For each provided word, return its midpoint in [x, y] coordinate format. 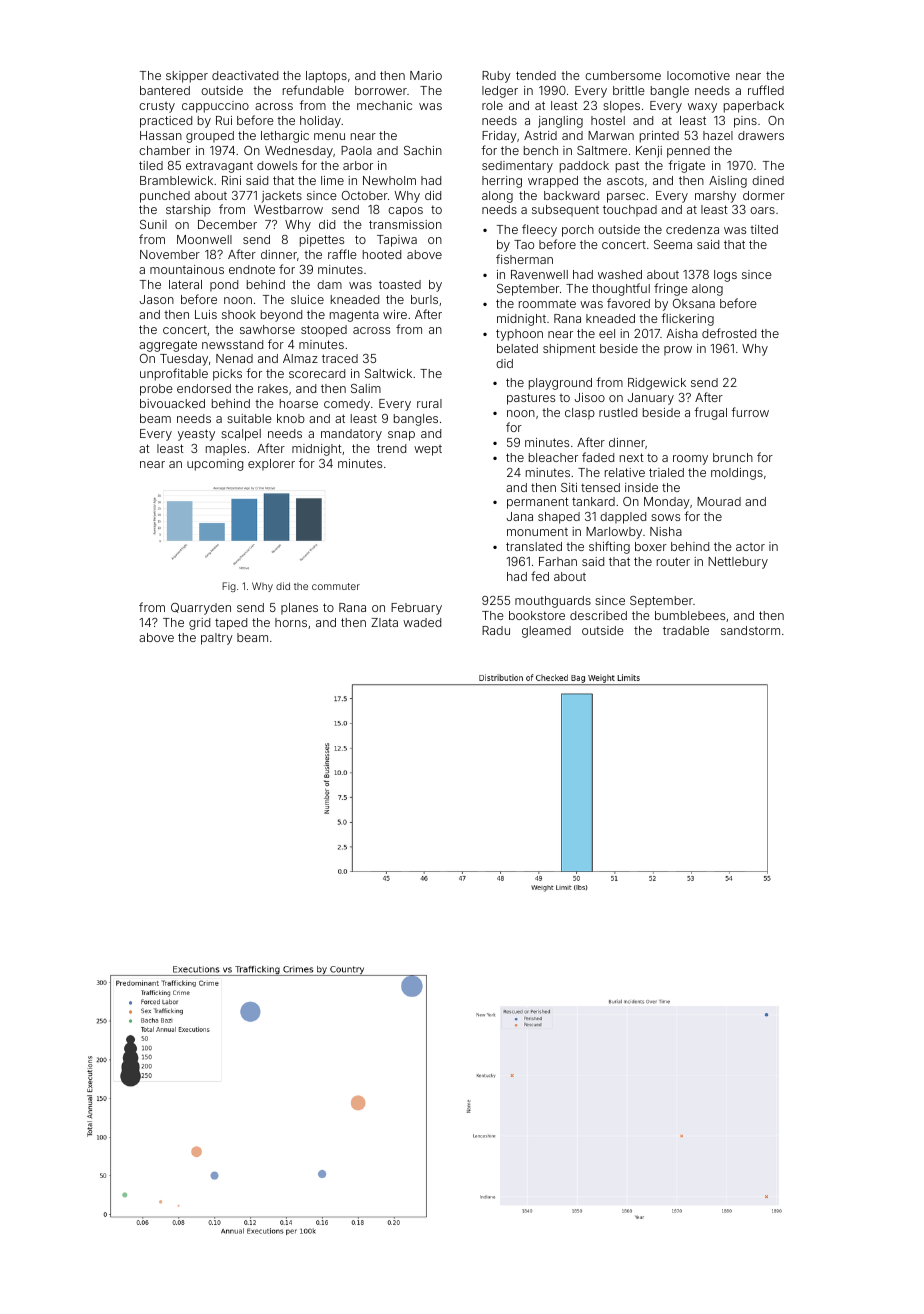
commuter [336, 586]
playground [560, 384]
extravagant [219, 167]
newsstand [232, 344]
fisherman [524, 259]
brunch [733, 457]
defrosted [729, 333]
